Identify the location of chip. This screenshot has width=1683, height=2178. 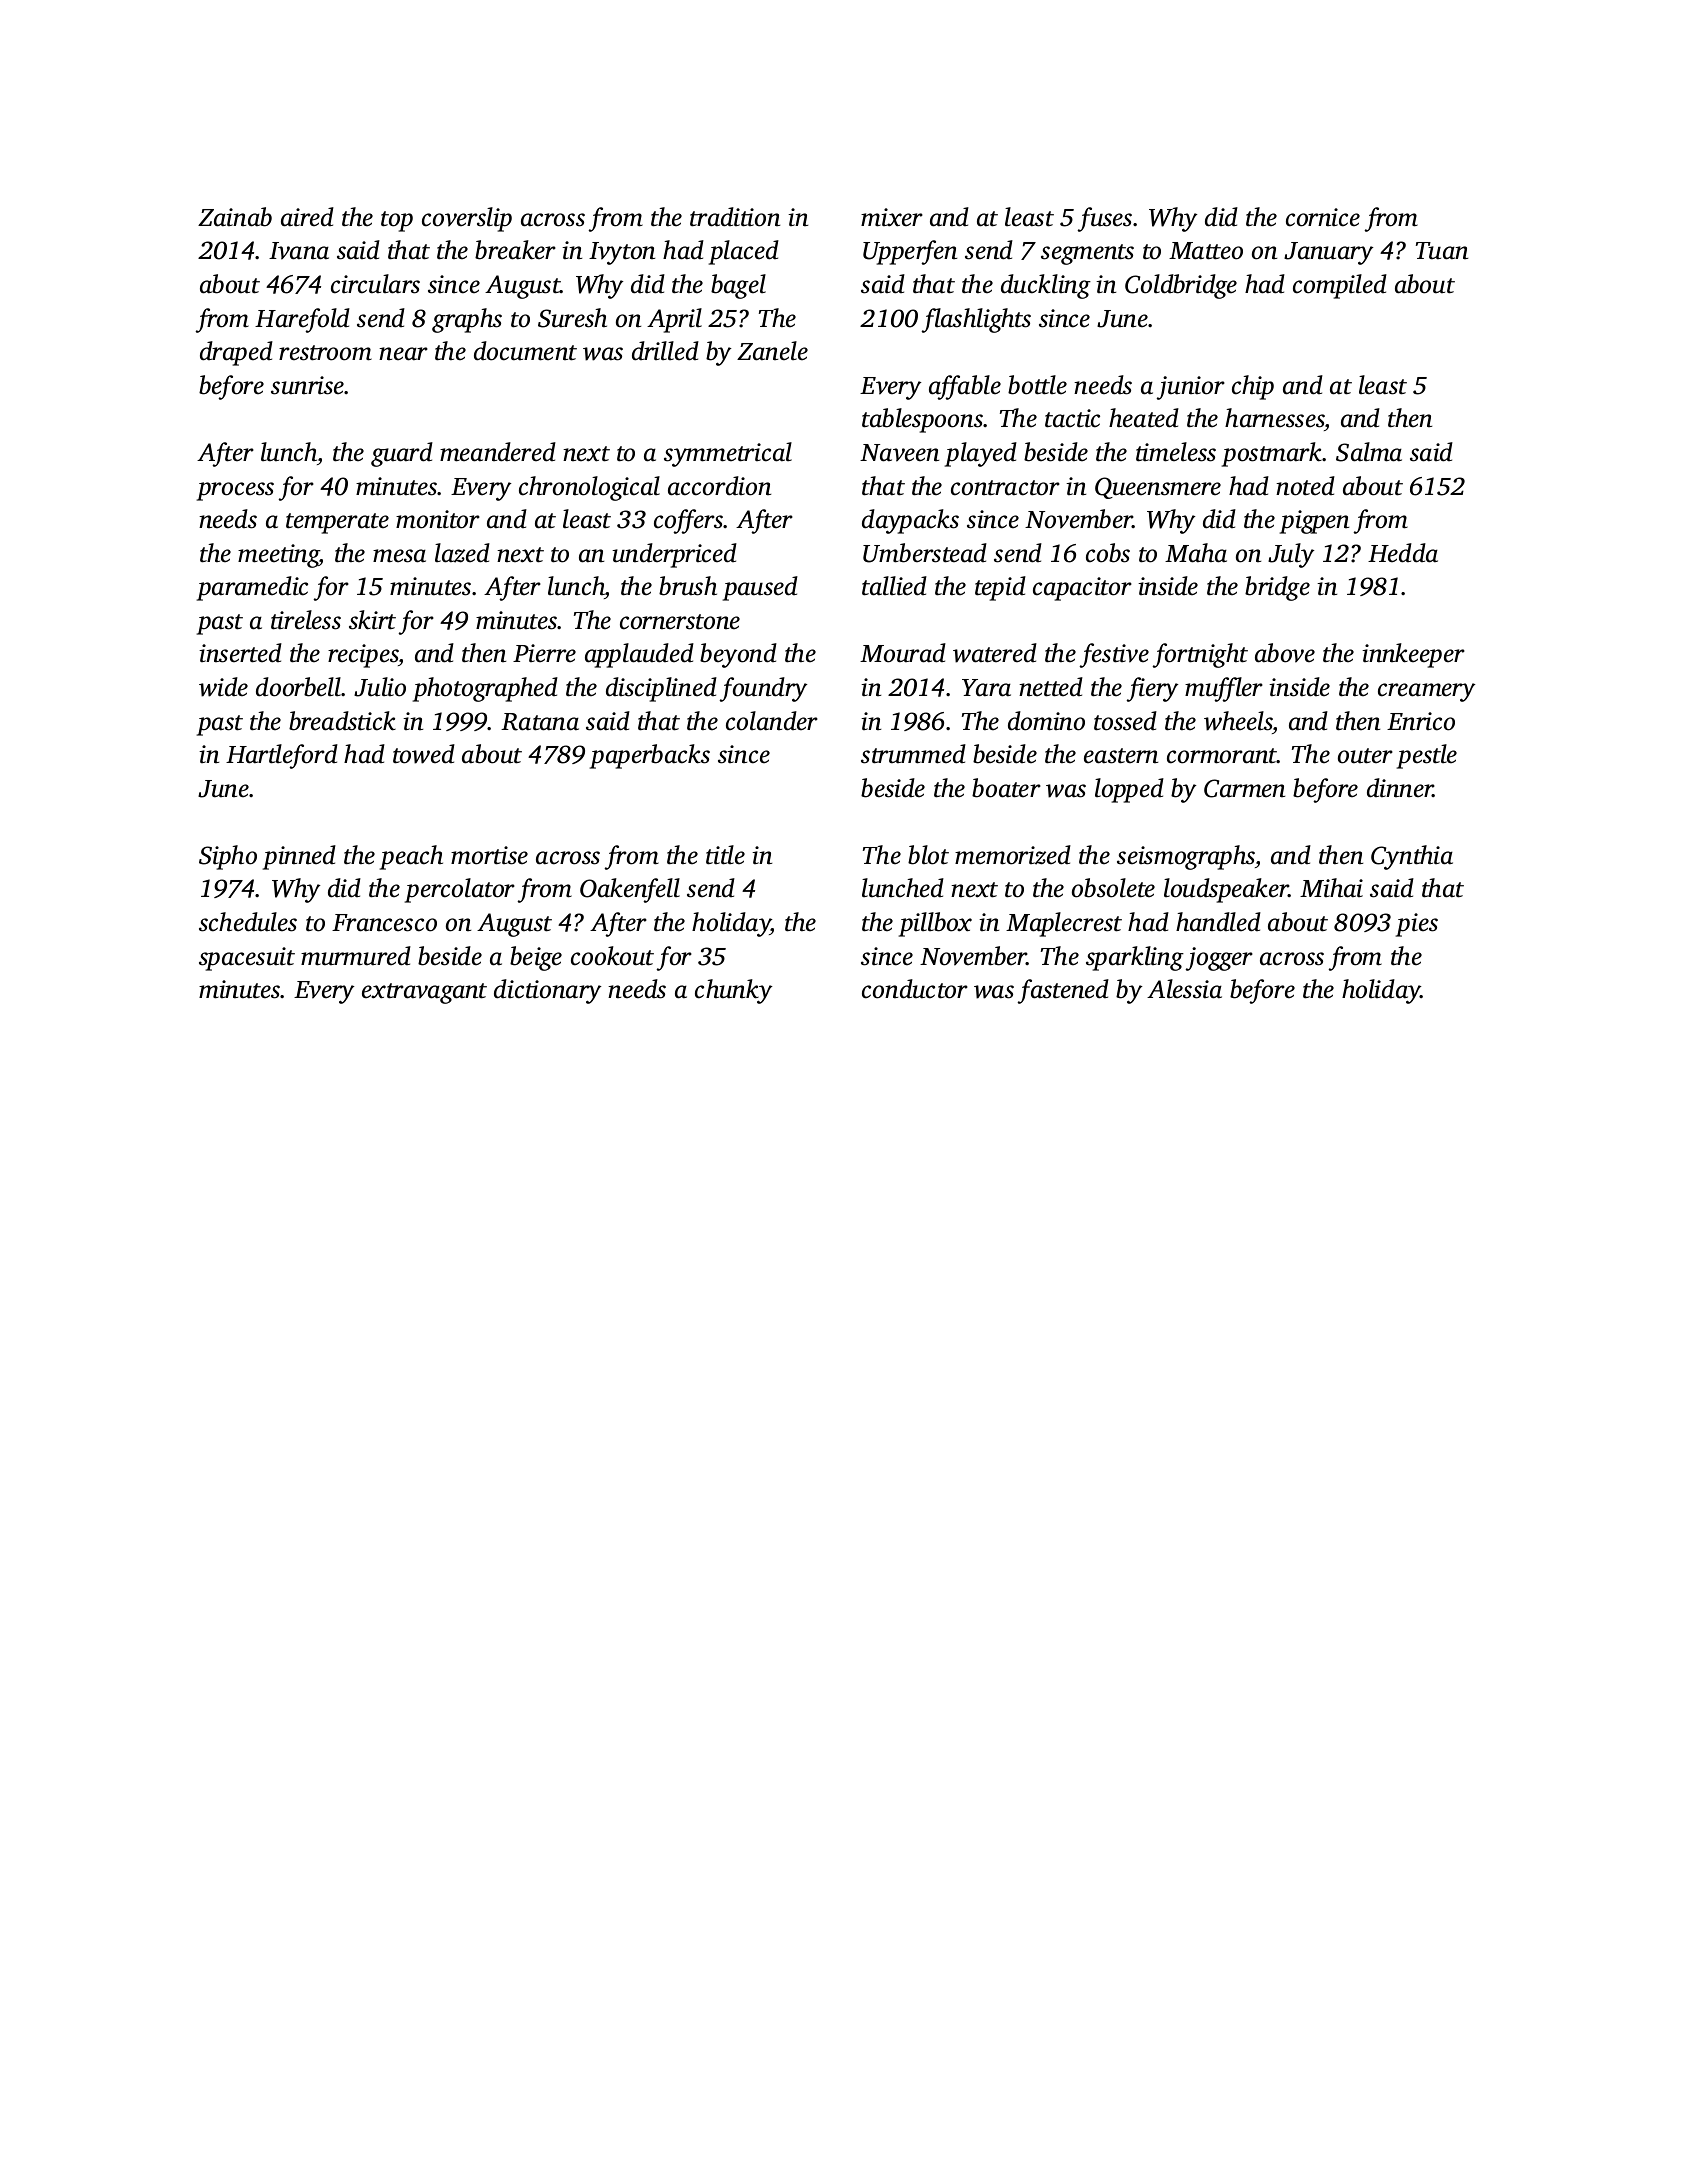
(1253, 387).
